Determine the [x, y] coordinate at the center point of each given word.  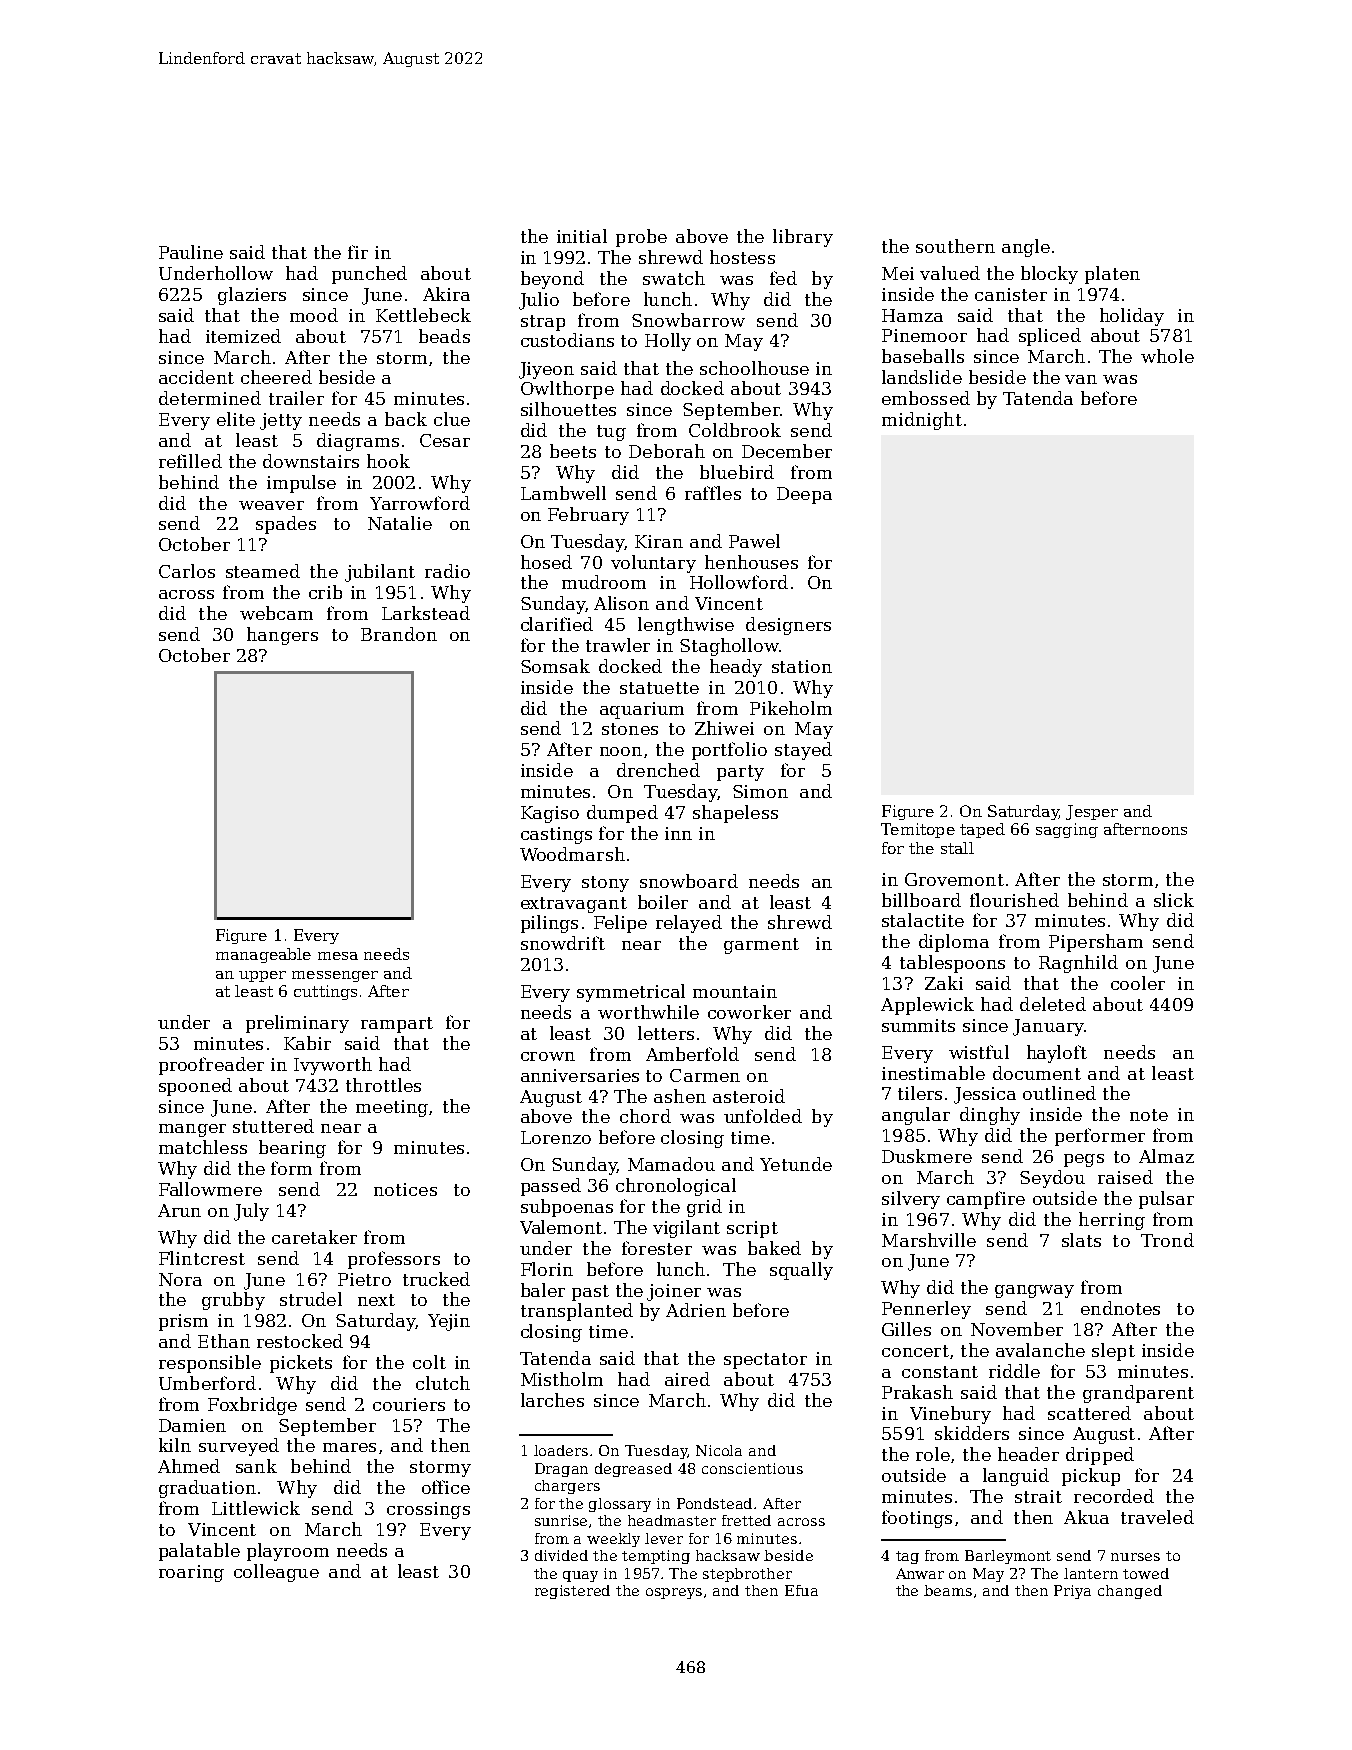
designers [788, 626]
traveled [1157, 1517]
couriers [409, 1404]
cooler [1138, 983]
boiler [663, 902]
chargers [567, 1487]
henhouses [751, 562]
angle [1026, 248]
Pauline [191, 252]
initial [582, 236]
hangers [282, 636]
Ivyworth [333, 1066]
